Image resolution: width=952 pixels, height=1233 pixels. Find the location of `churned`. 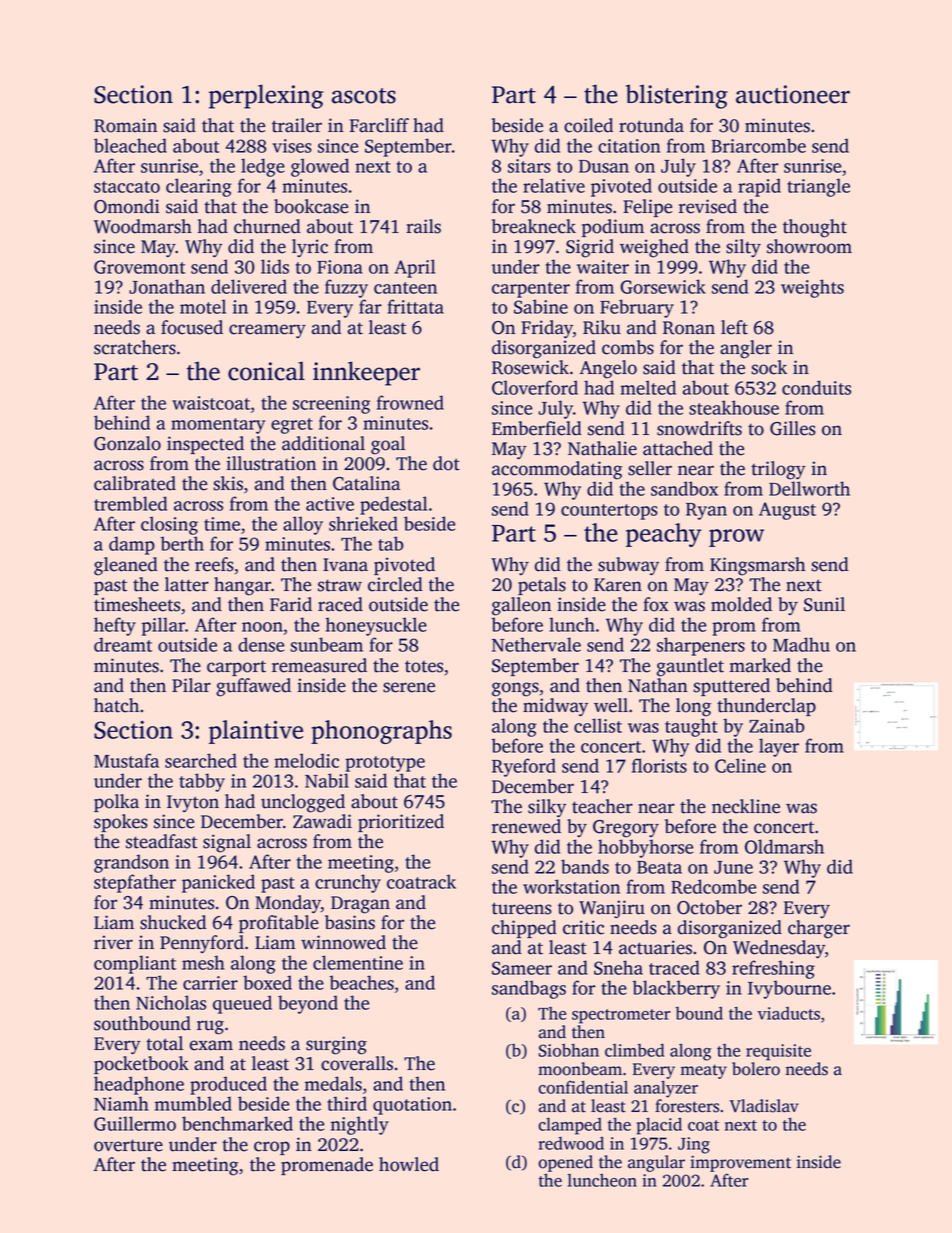

churned is located at coordinates (267, 226).
